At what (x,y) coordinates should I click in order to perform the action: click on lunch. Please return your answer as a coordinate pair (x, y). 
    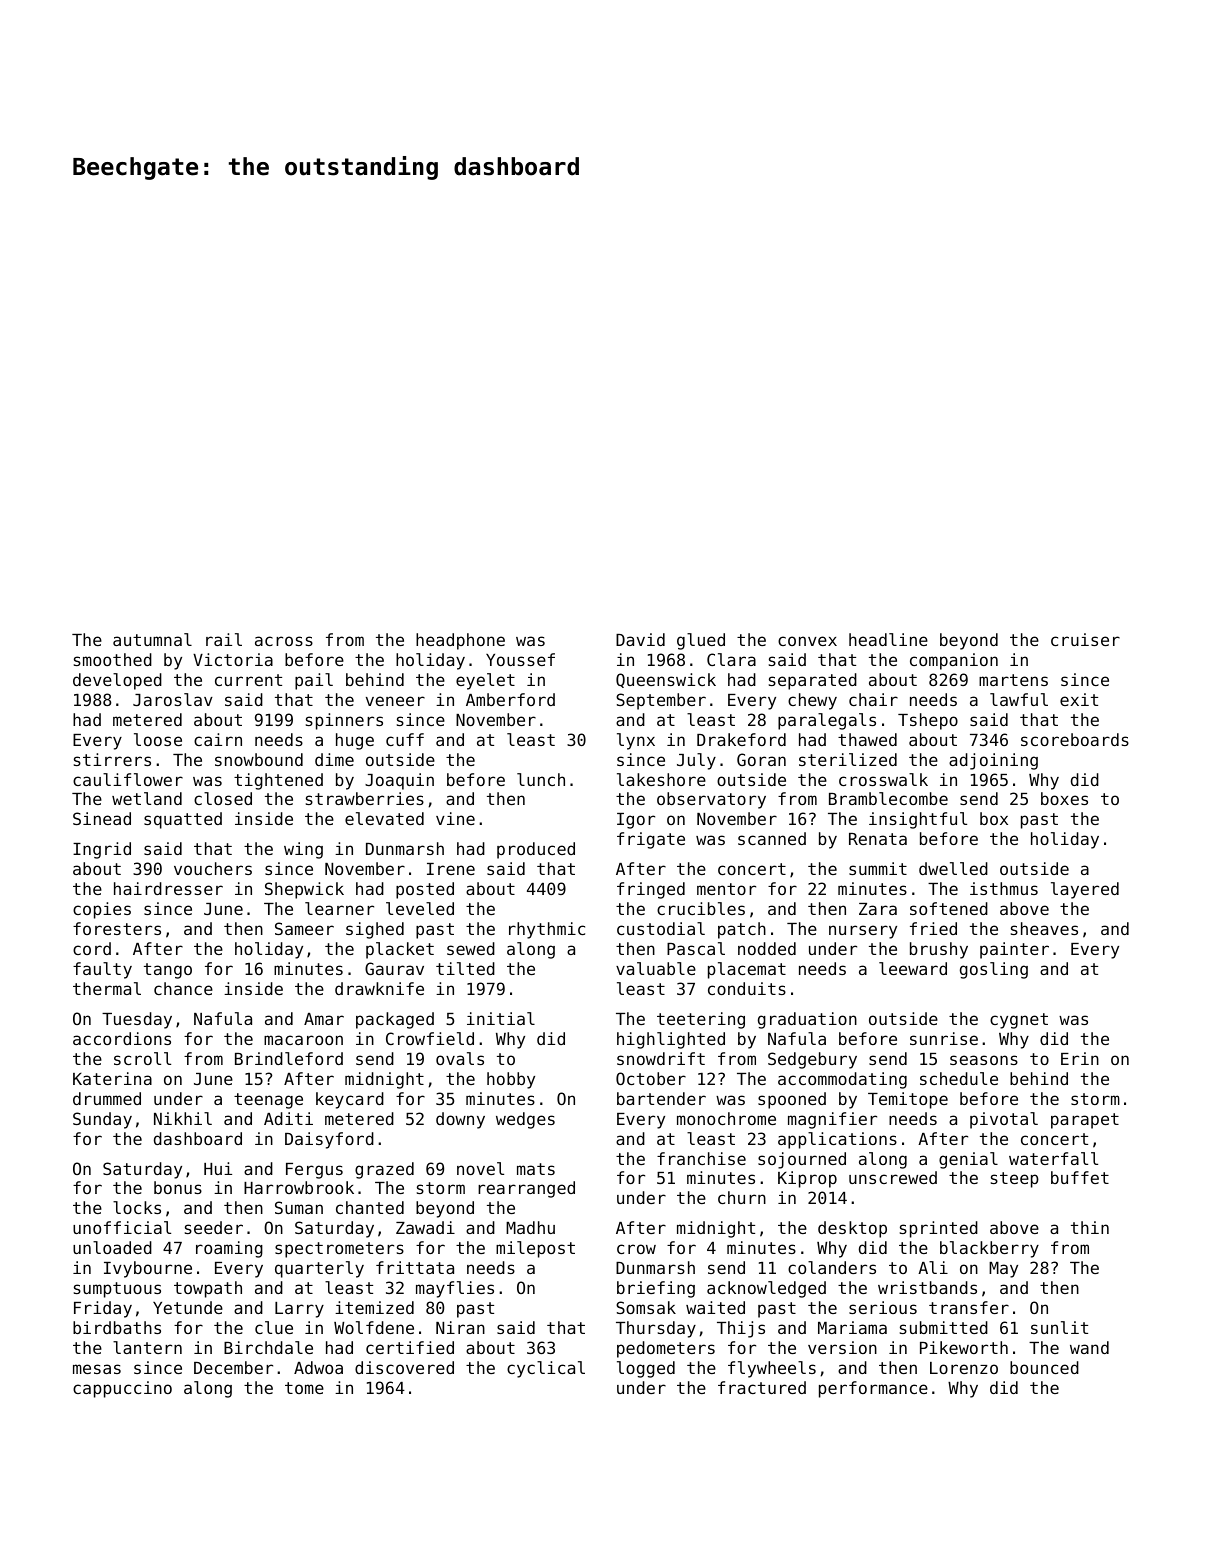
    Looking at the image, I should click on (541, 779).
